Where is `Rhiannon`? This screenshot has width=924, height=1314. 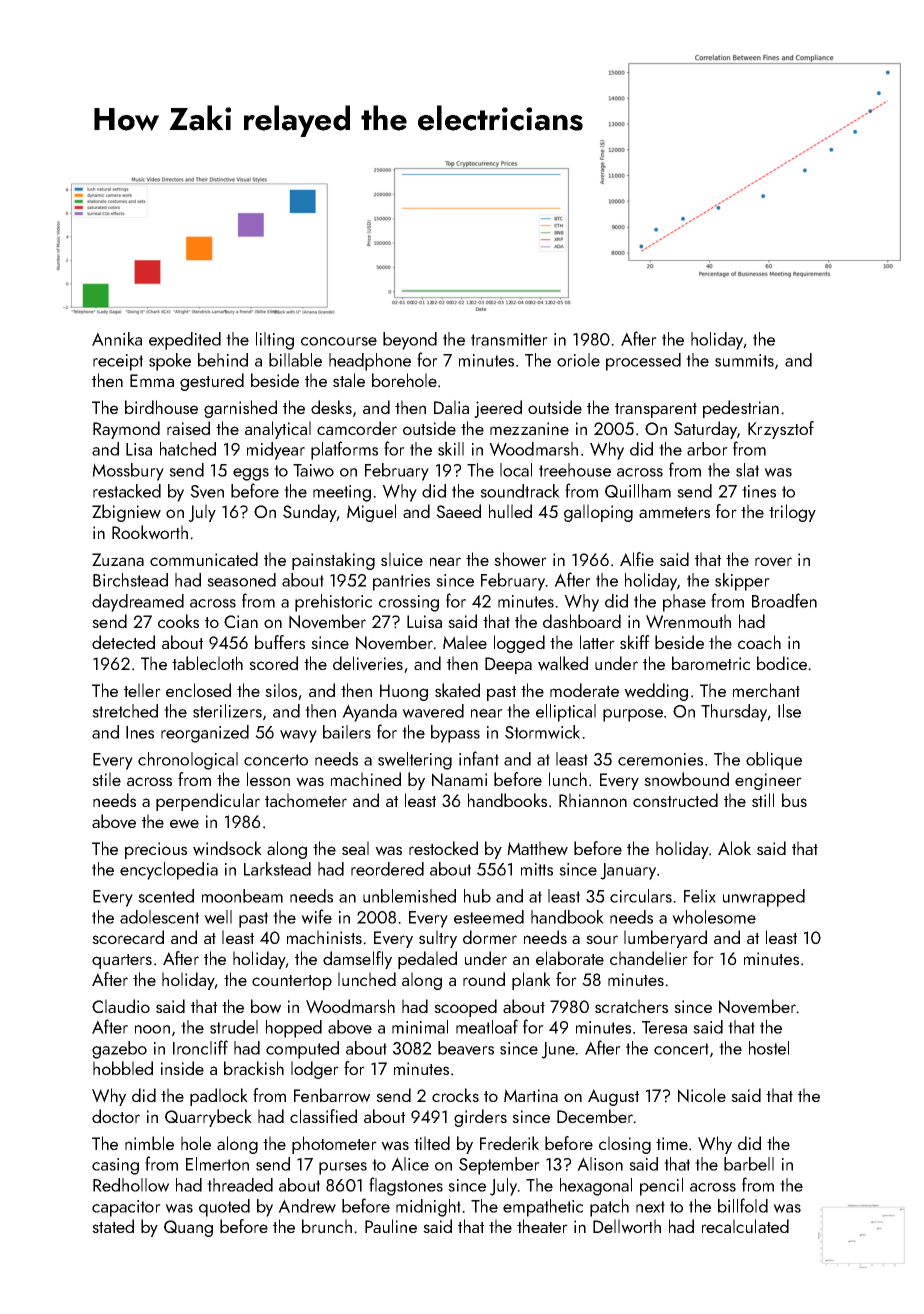 Rhiannon is located at coordinates (593, 800).
